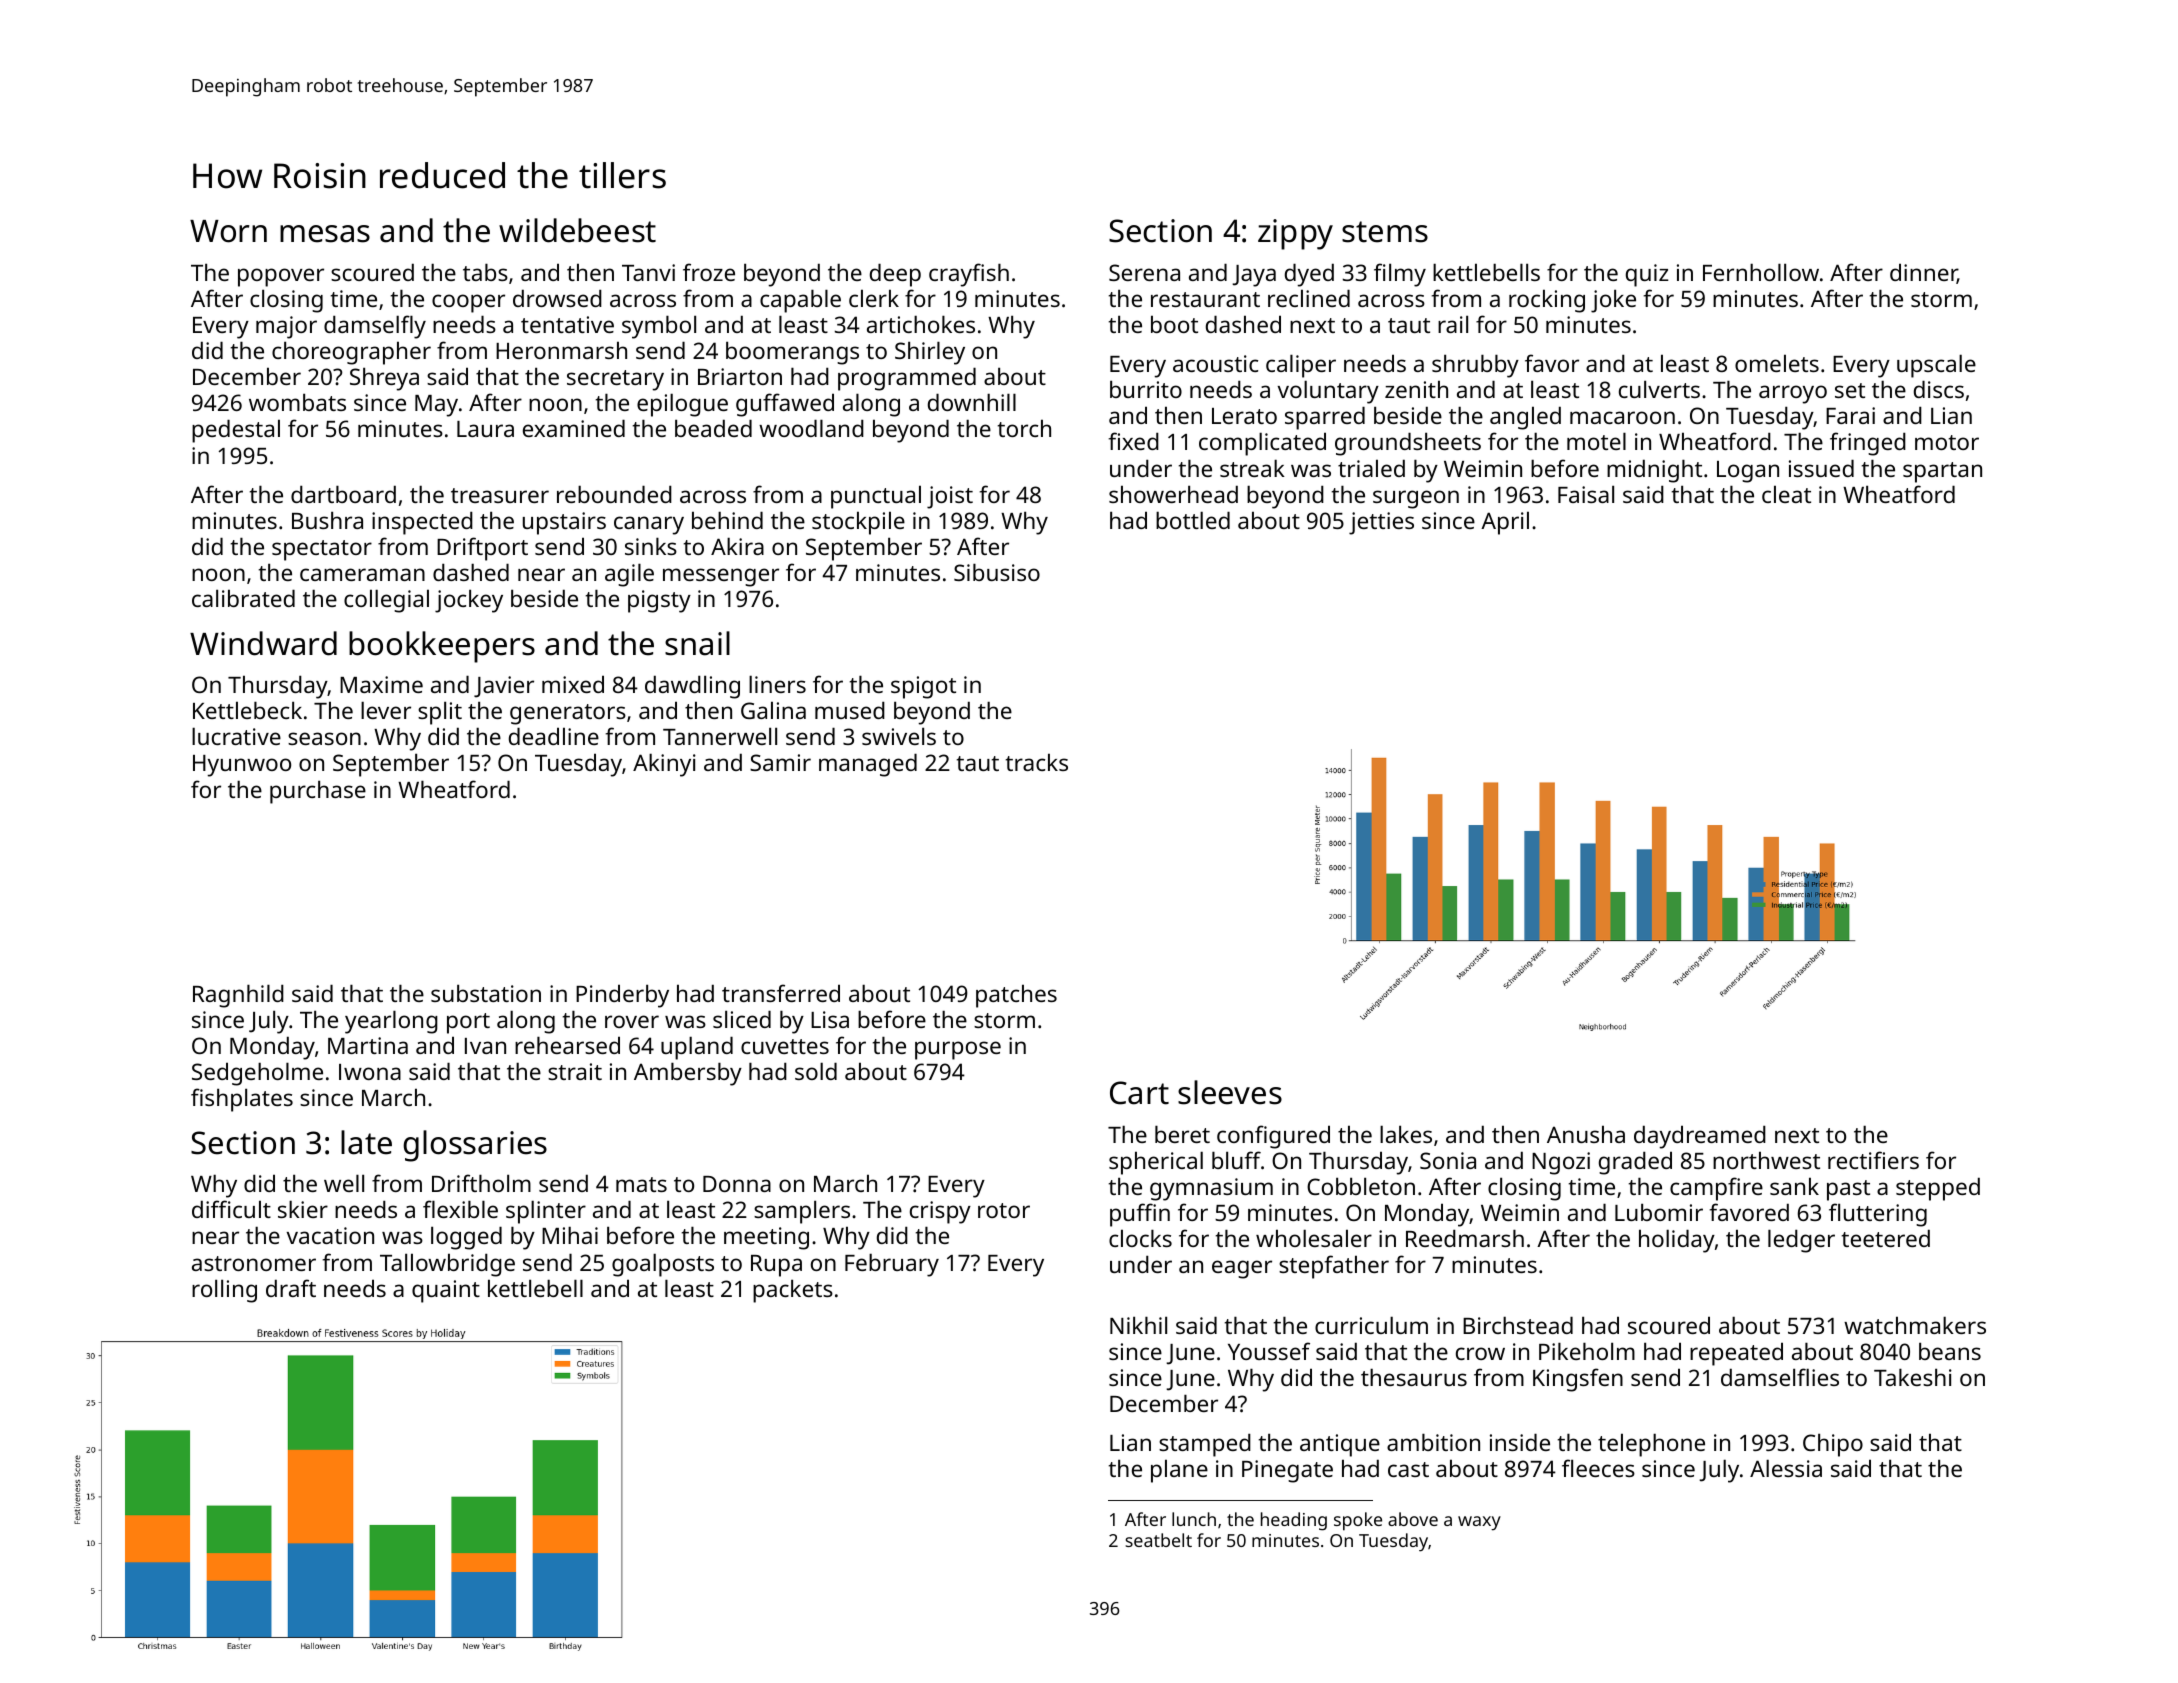 The height and width of the page is (1683, 2178). Describe the element at coordinates (1037, 762) in the page. I see `tracks` at that location.
